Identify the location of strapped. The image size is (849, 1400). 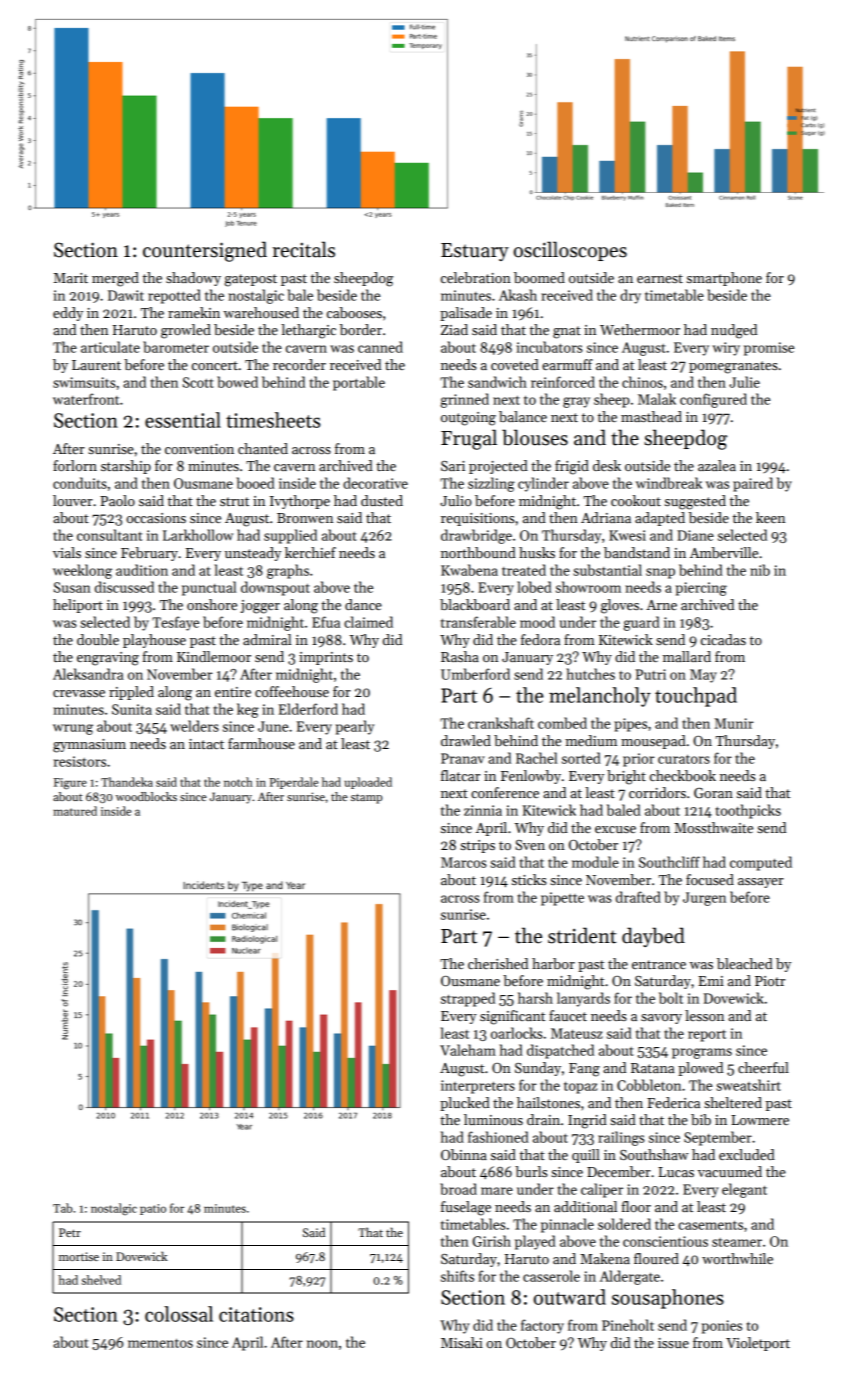
(468, 999).
